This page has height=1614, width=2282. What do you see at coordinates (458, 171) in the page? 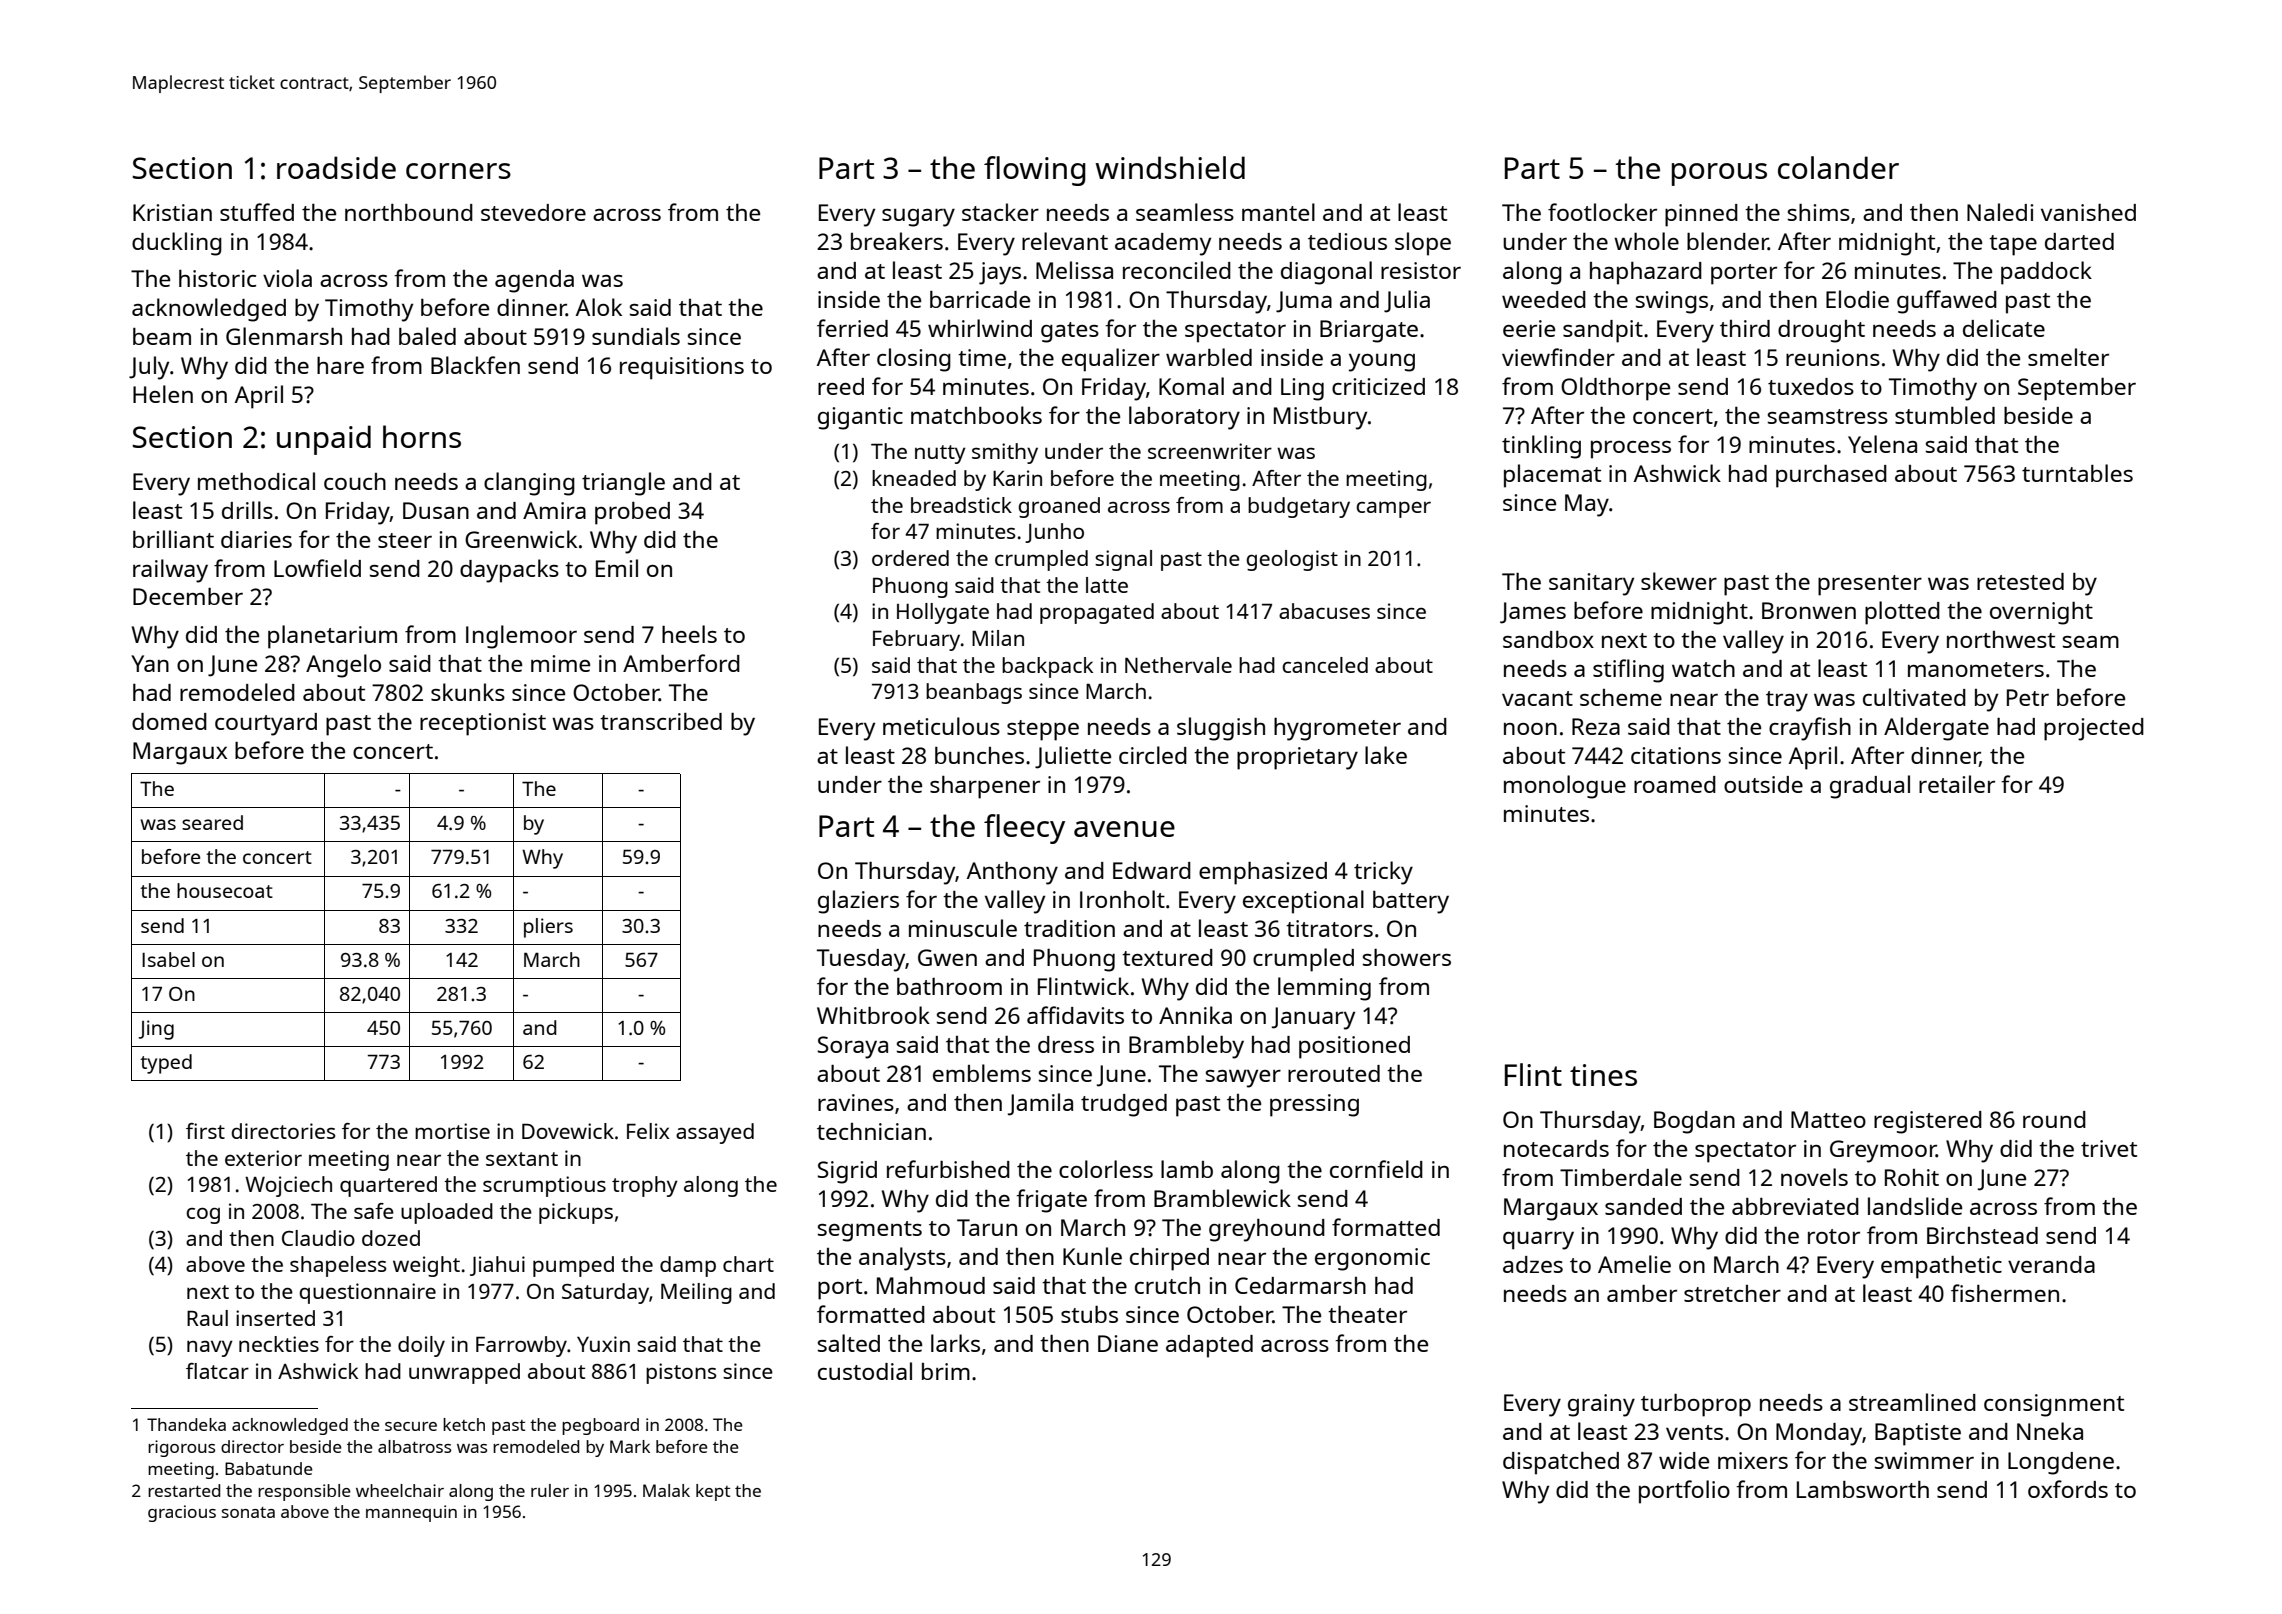
I see `corners` at bounding box center [458, 171].
